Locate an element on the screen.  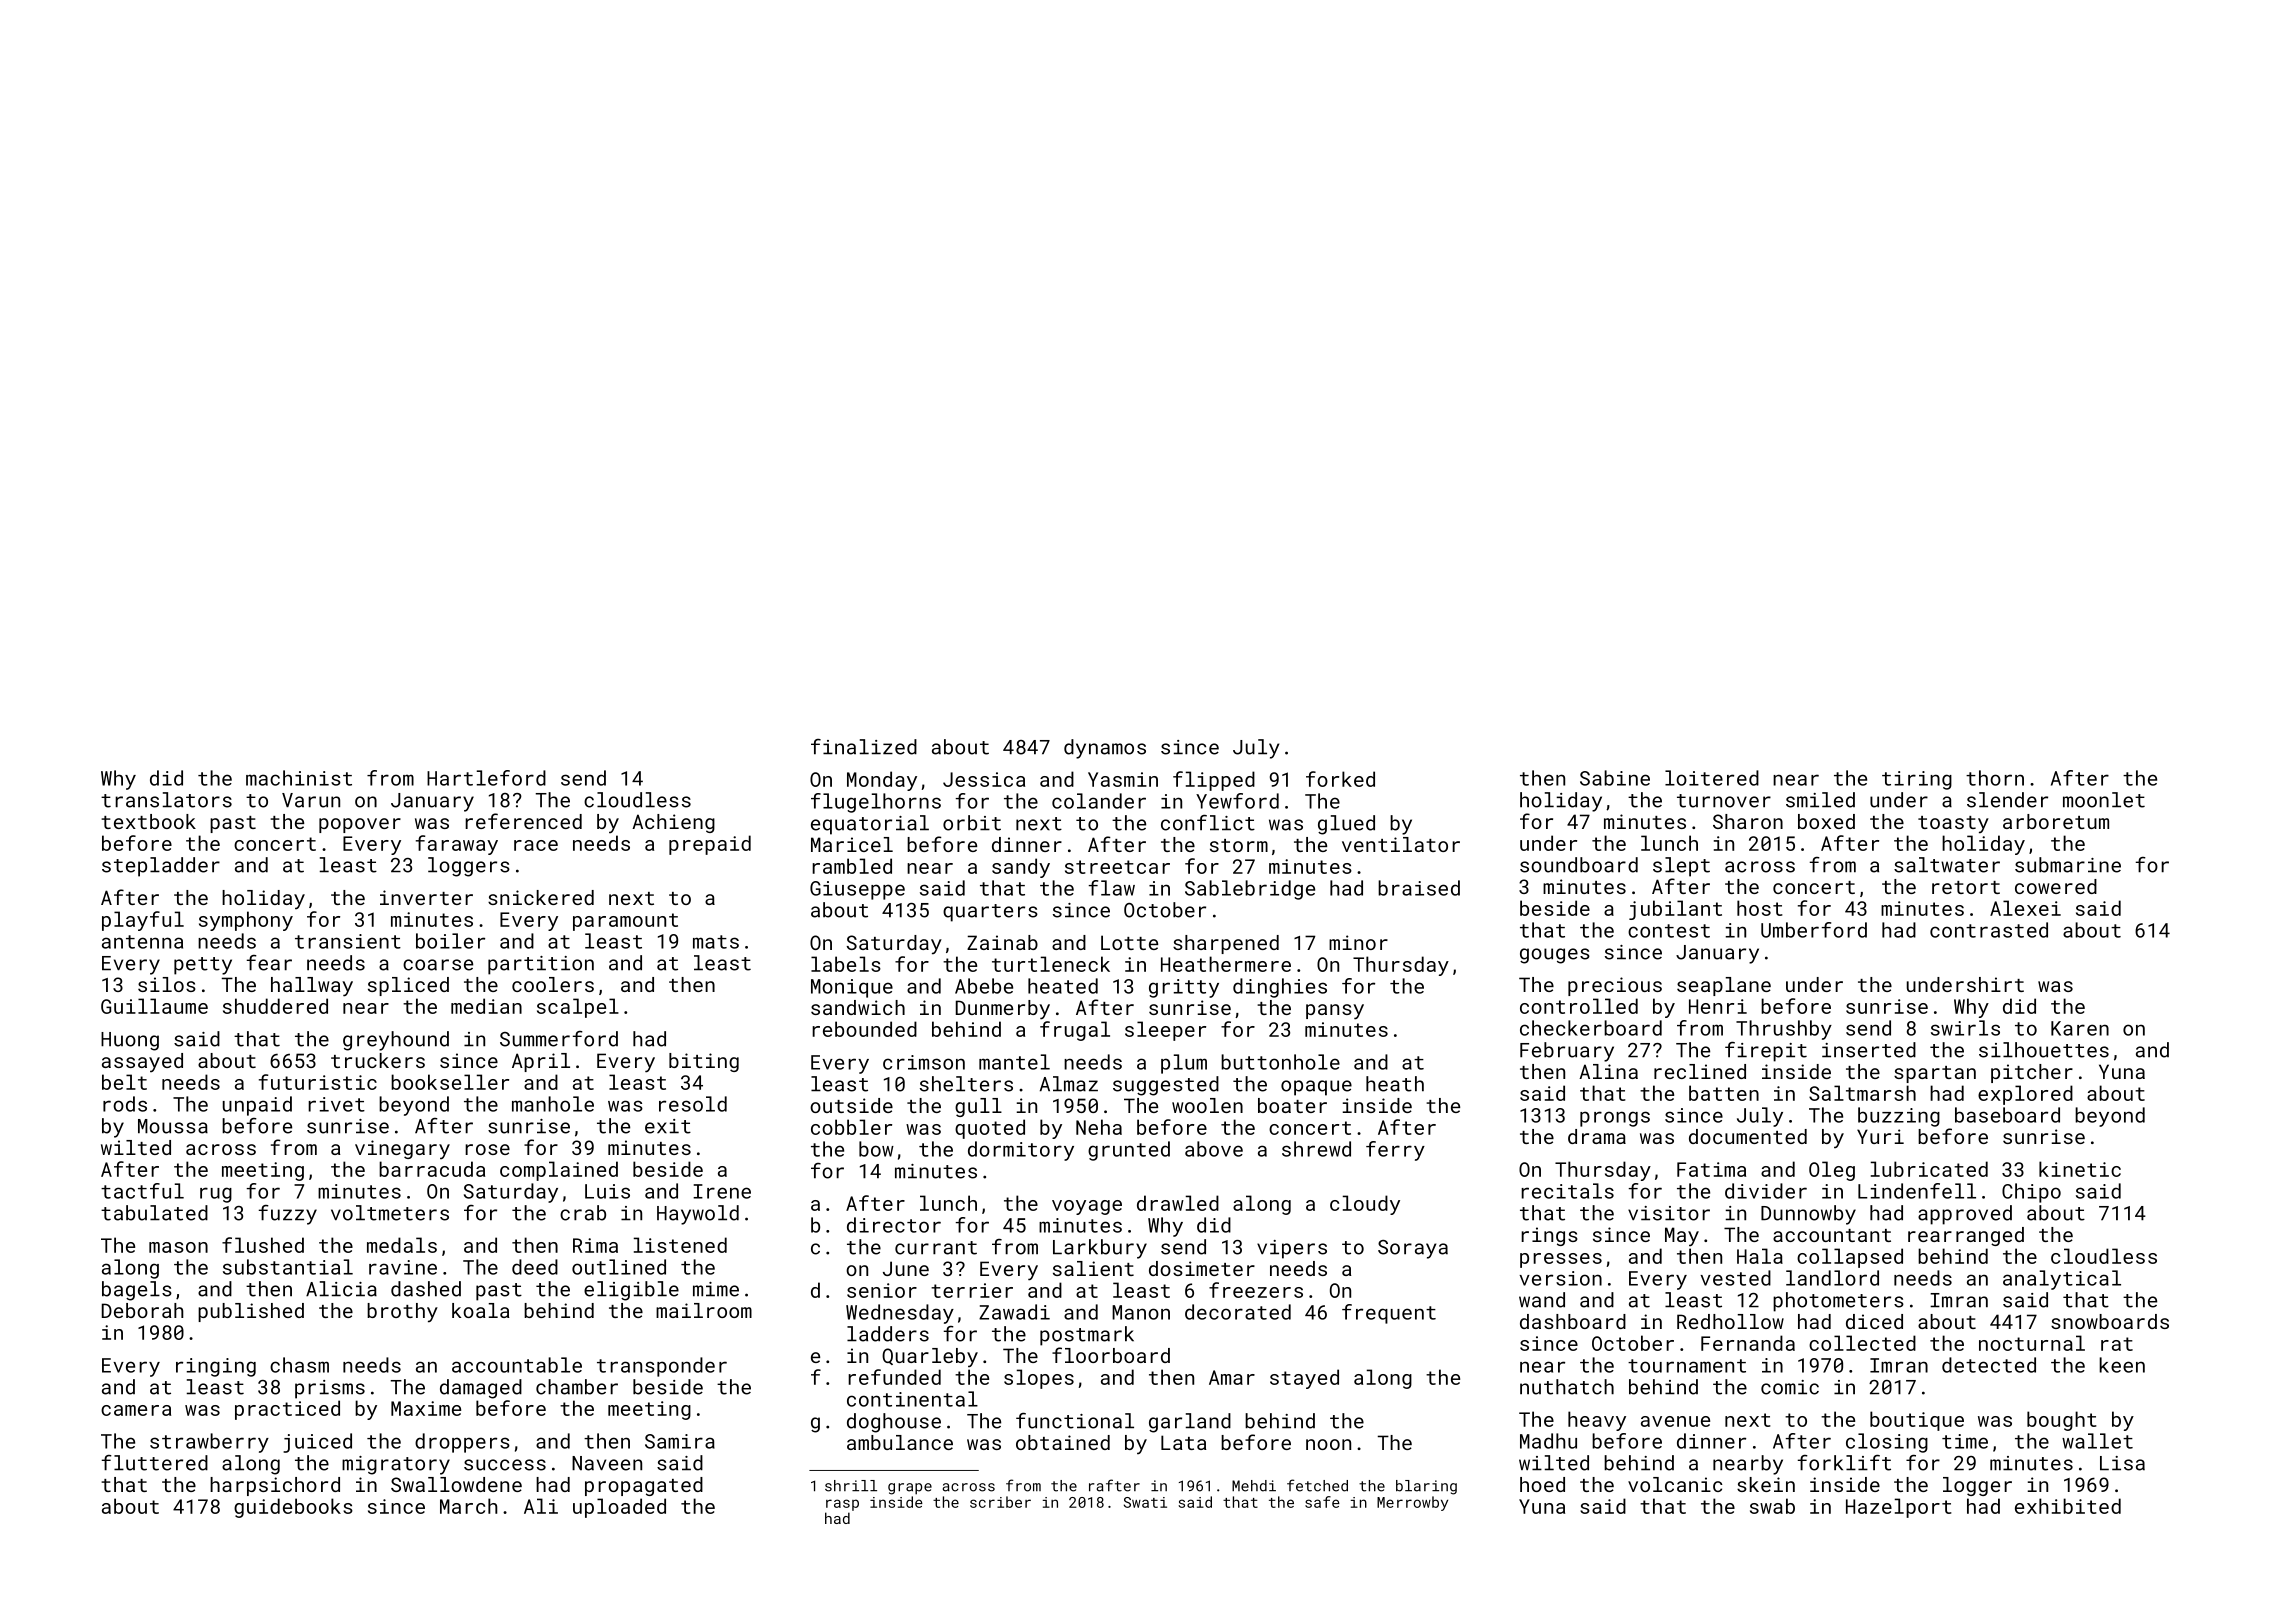
chasm is located at coordinates (299, 1365).
